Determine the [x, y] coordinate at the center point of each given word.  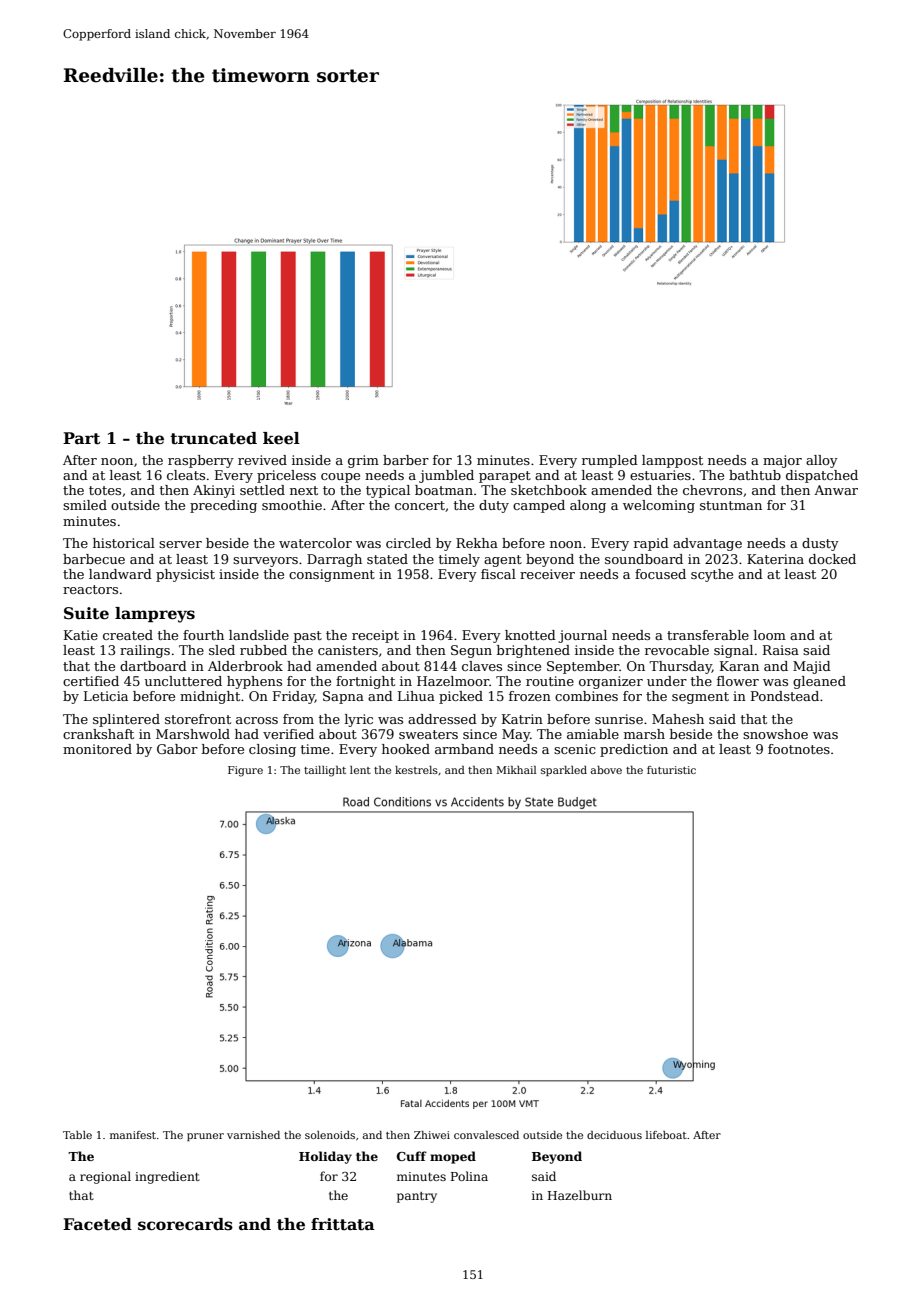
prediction [634, 750]
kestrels [416, 770]
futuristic [671, 770]
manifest [133, 1135]
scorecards [185, 1224]
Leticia [106, 696]
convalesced [486, 1135]
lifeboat [666, 1135]
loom [770, 635]
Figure [245, 771]
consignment [332, 575]
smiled [85, 505]
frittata [343, 1224]
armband [464, 749]
